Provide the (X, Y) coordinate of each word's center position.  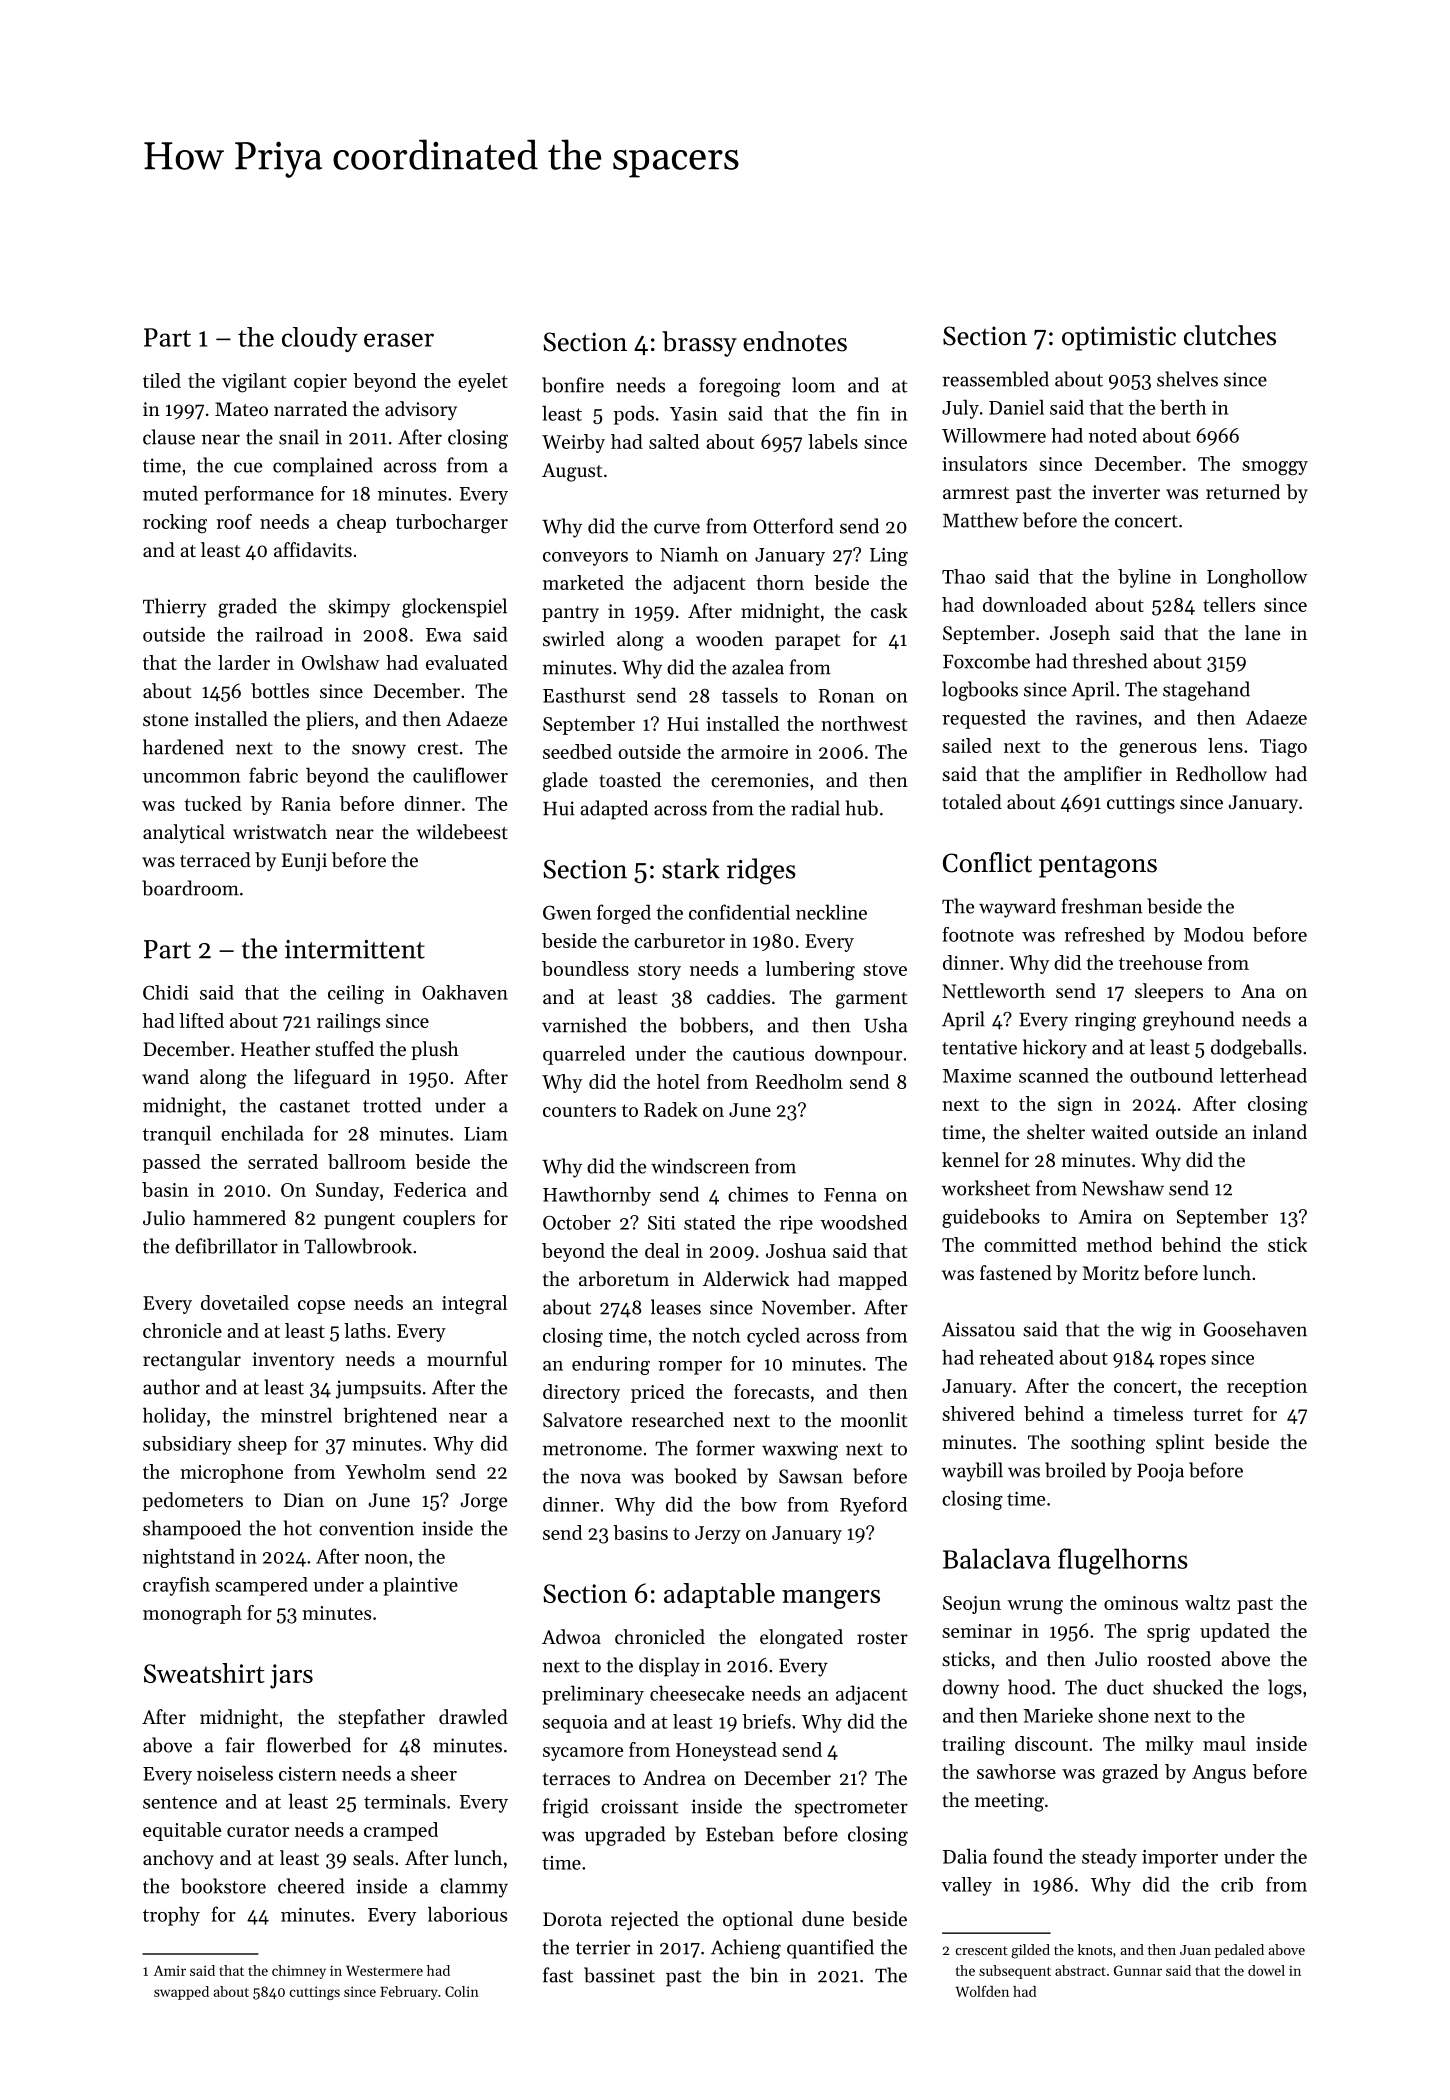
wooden (729, 639)
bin (764, 1975)
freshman (1102, 906)
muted (170, 493)
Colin (462, 1991)
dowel (1266, 1970)
